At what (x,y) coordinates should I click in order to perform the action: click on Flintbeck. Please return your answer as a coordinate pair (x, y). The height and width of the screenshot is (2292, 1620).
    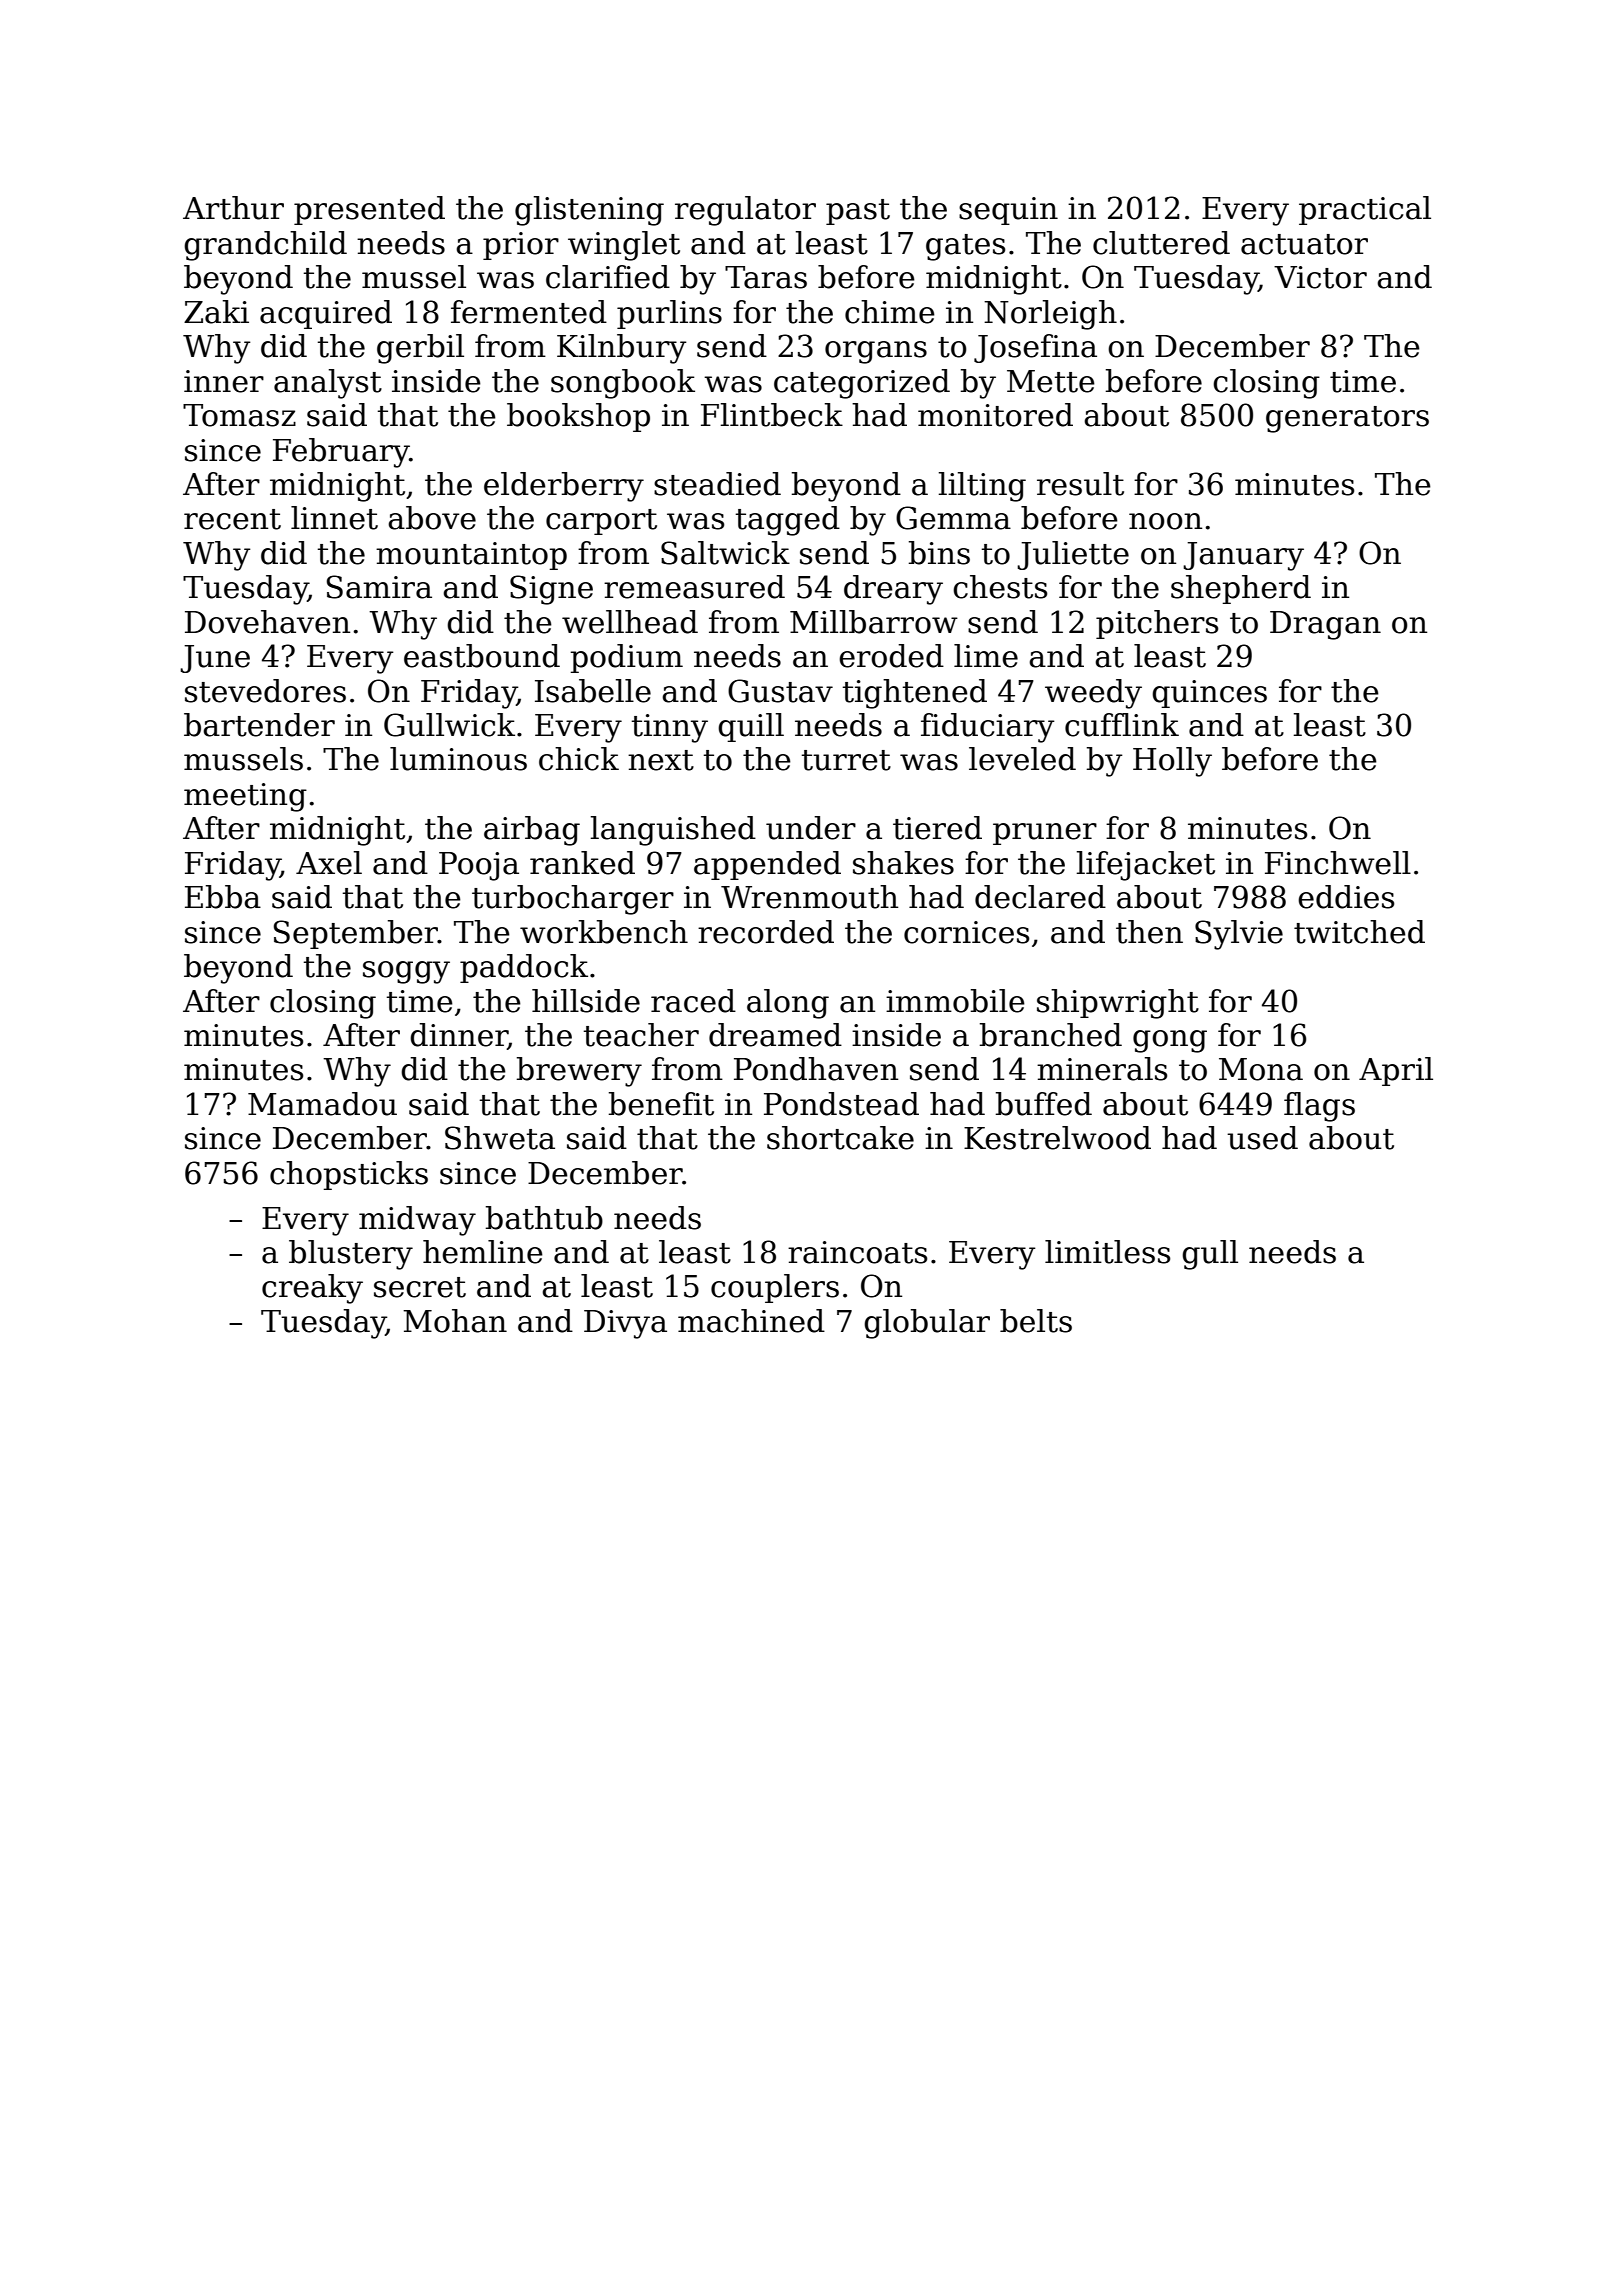
    Looking at the image, I should click on (772, 415).
